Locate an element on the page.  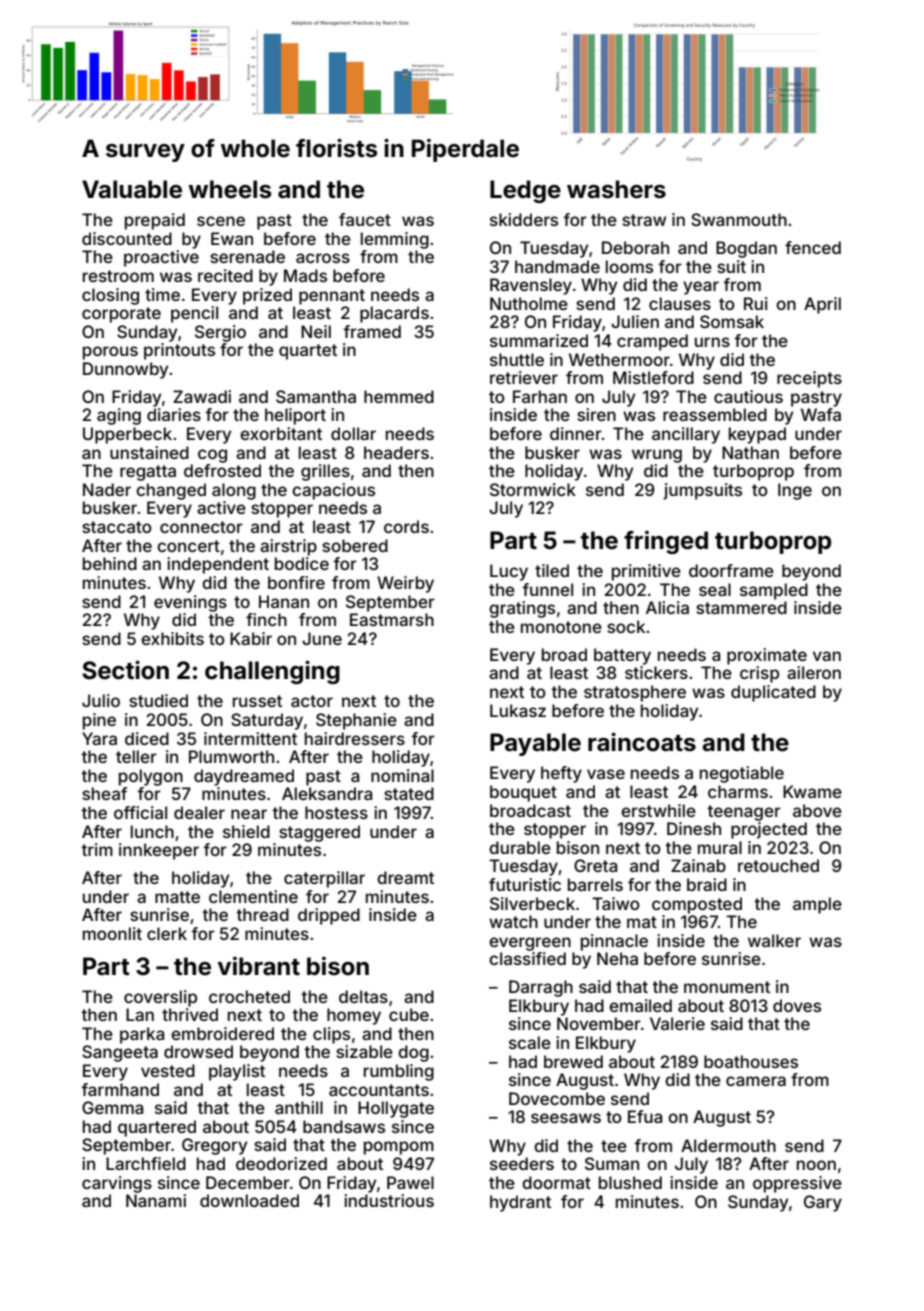
wheels is located at coordinates (230, 189).
